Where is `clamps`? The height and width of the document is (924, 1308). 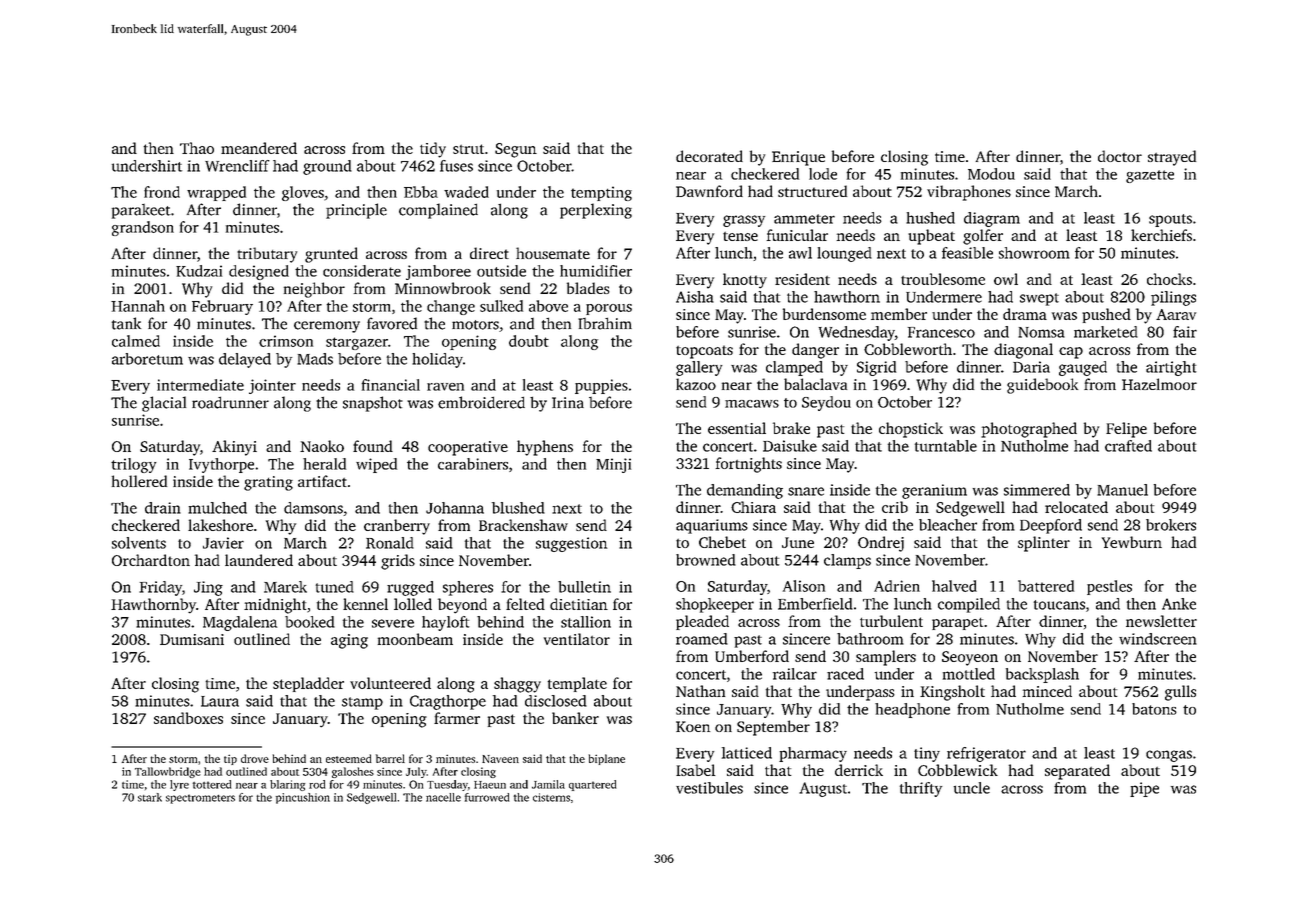
clamps is located at coordinates (847, 561).
